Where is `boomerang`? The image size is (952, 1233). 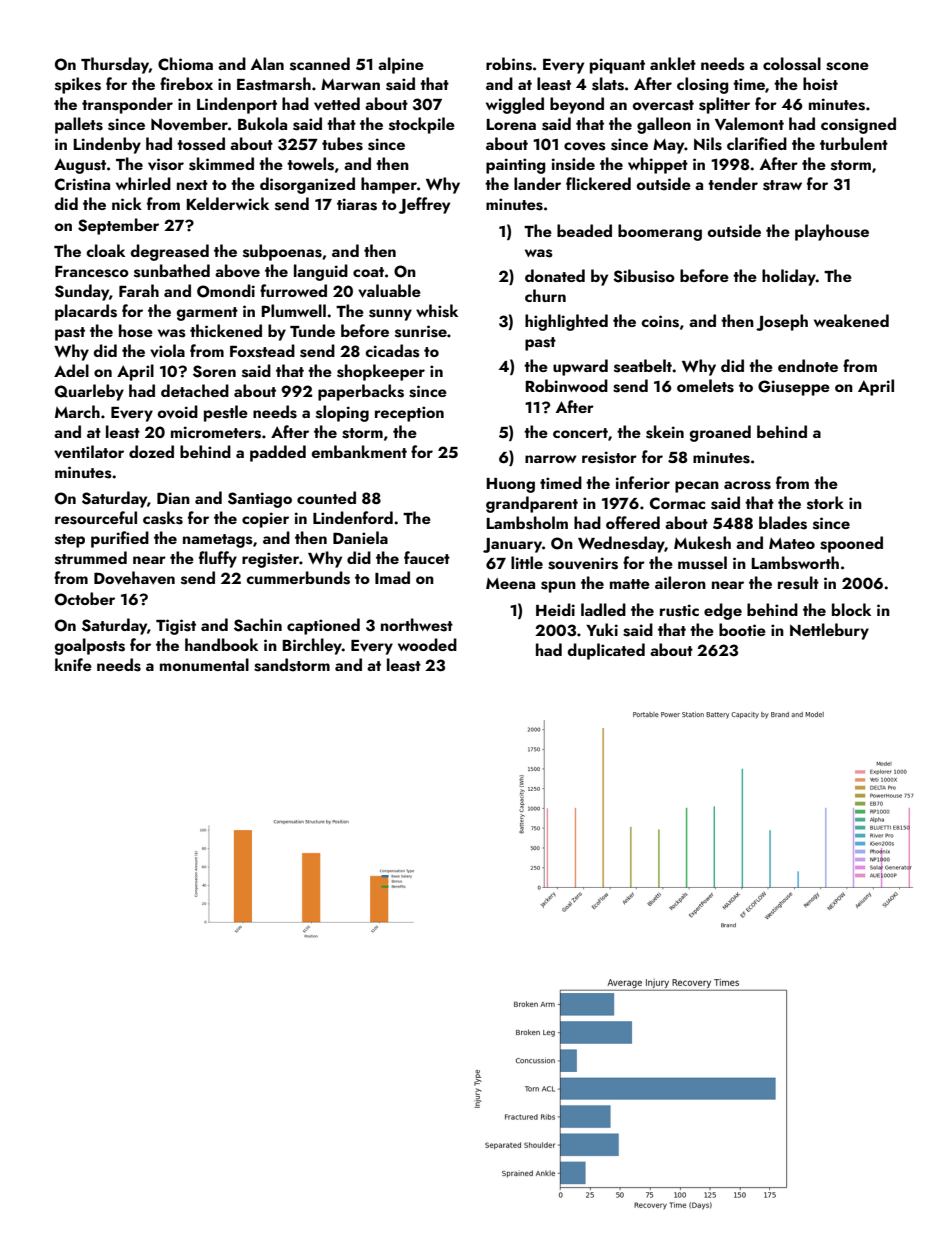
boomerang is located at coordinates (660, 232).
